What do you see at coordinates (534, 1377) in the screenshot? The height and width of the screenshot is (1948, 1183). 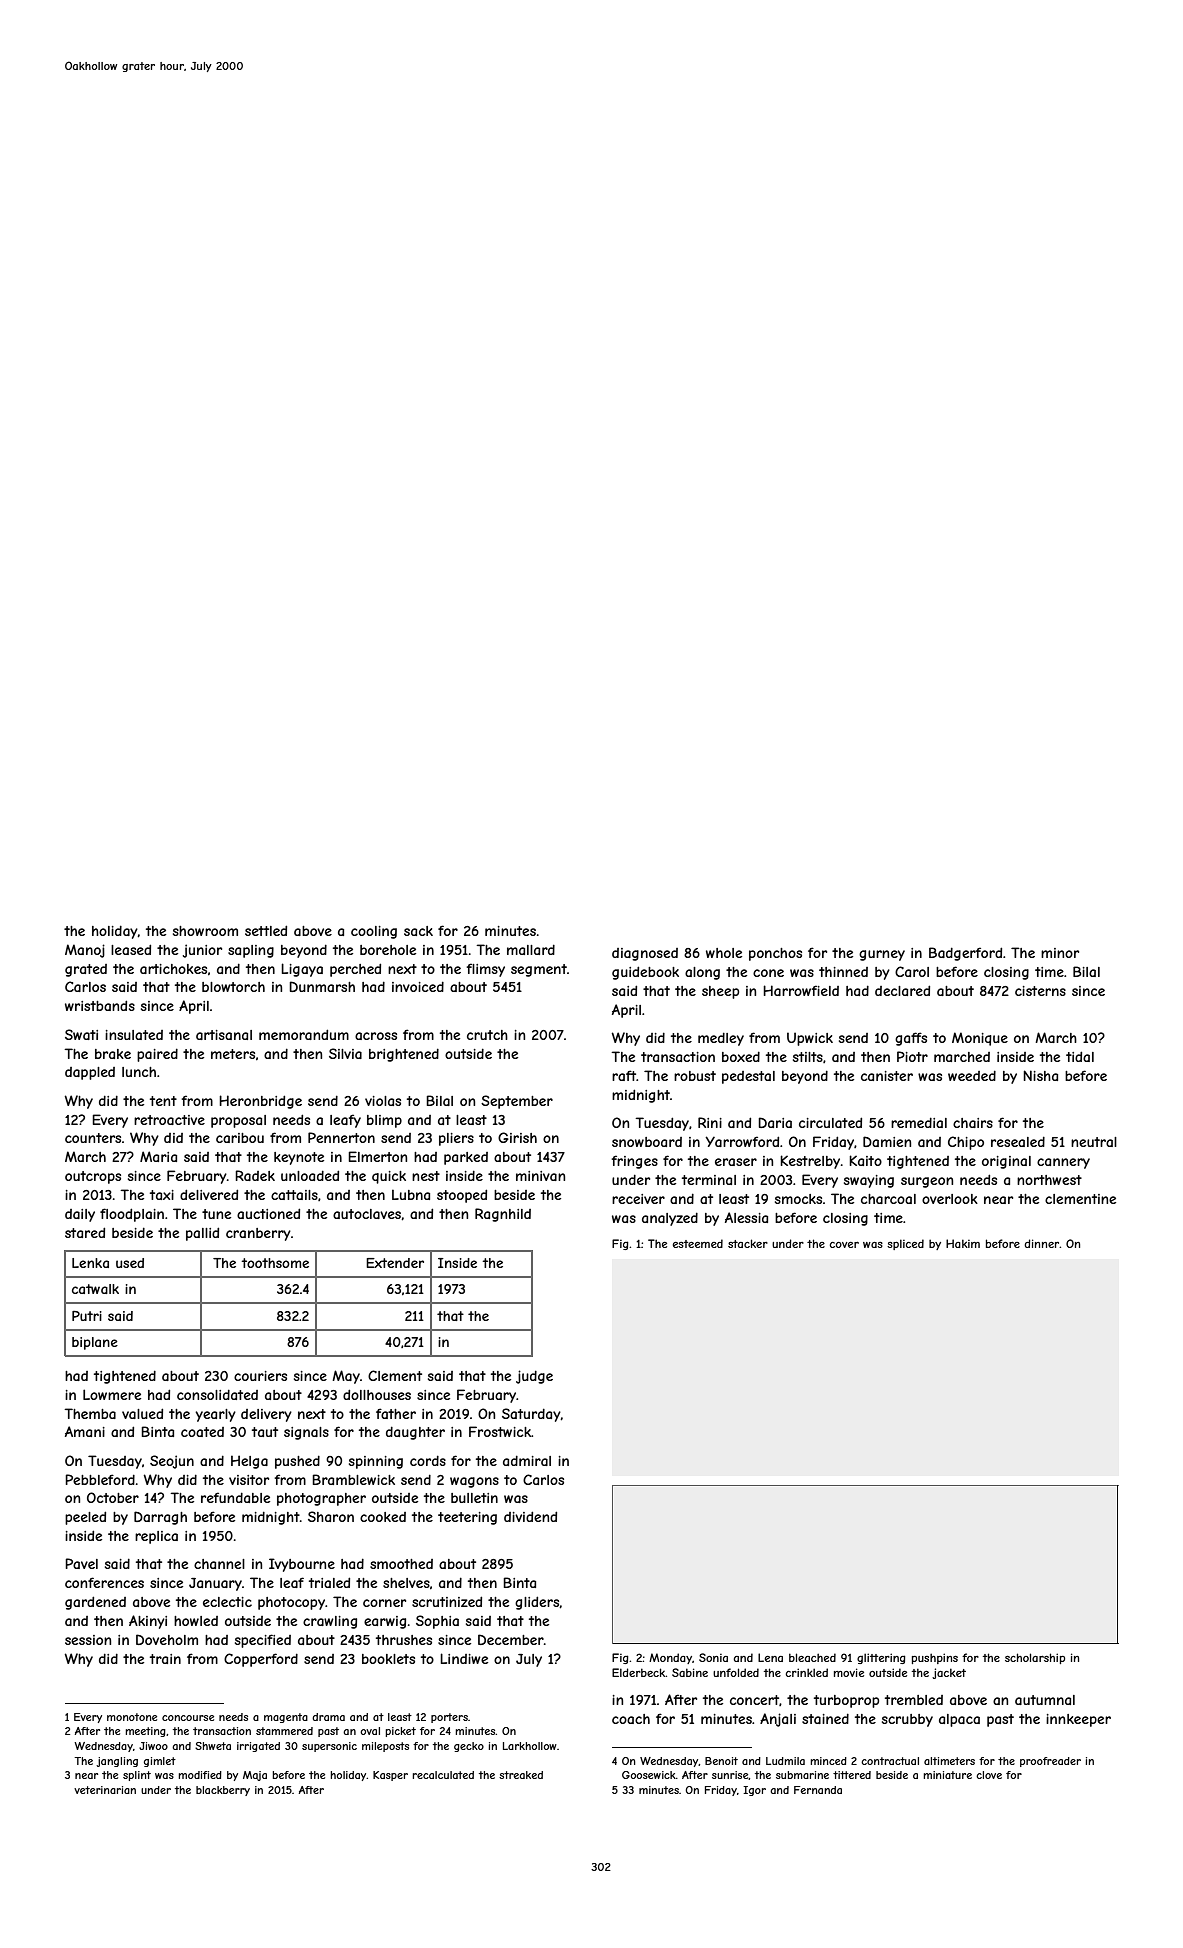 I see `judge` at bounding box center [534, 1377].
